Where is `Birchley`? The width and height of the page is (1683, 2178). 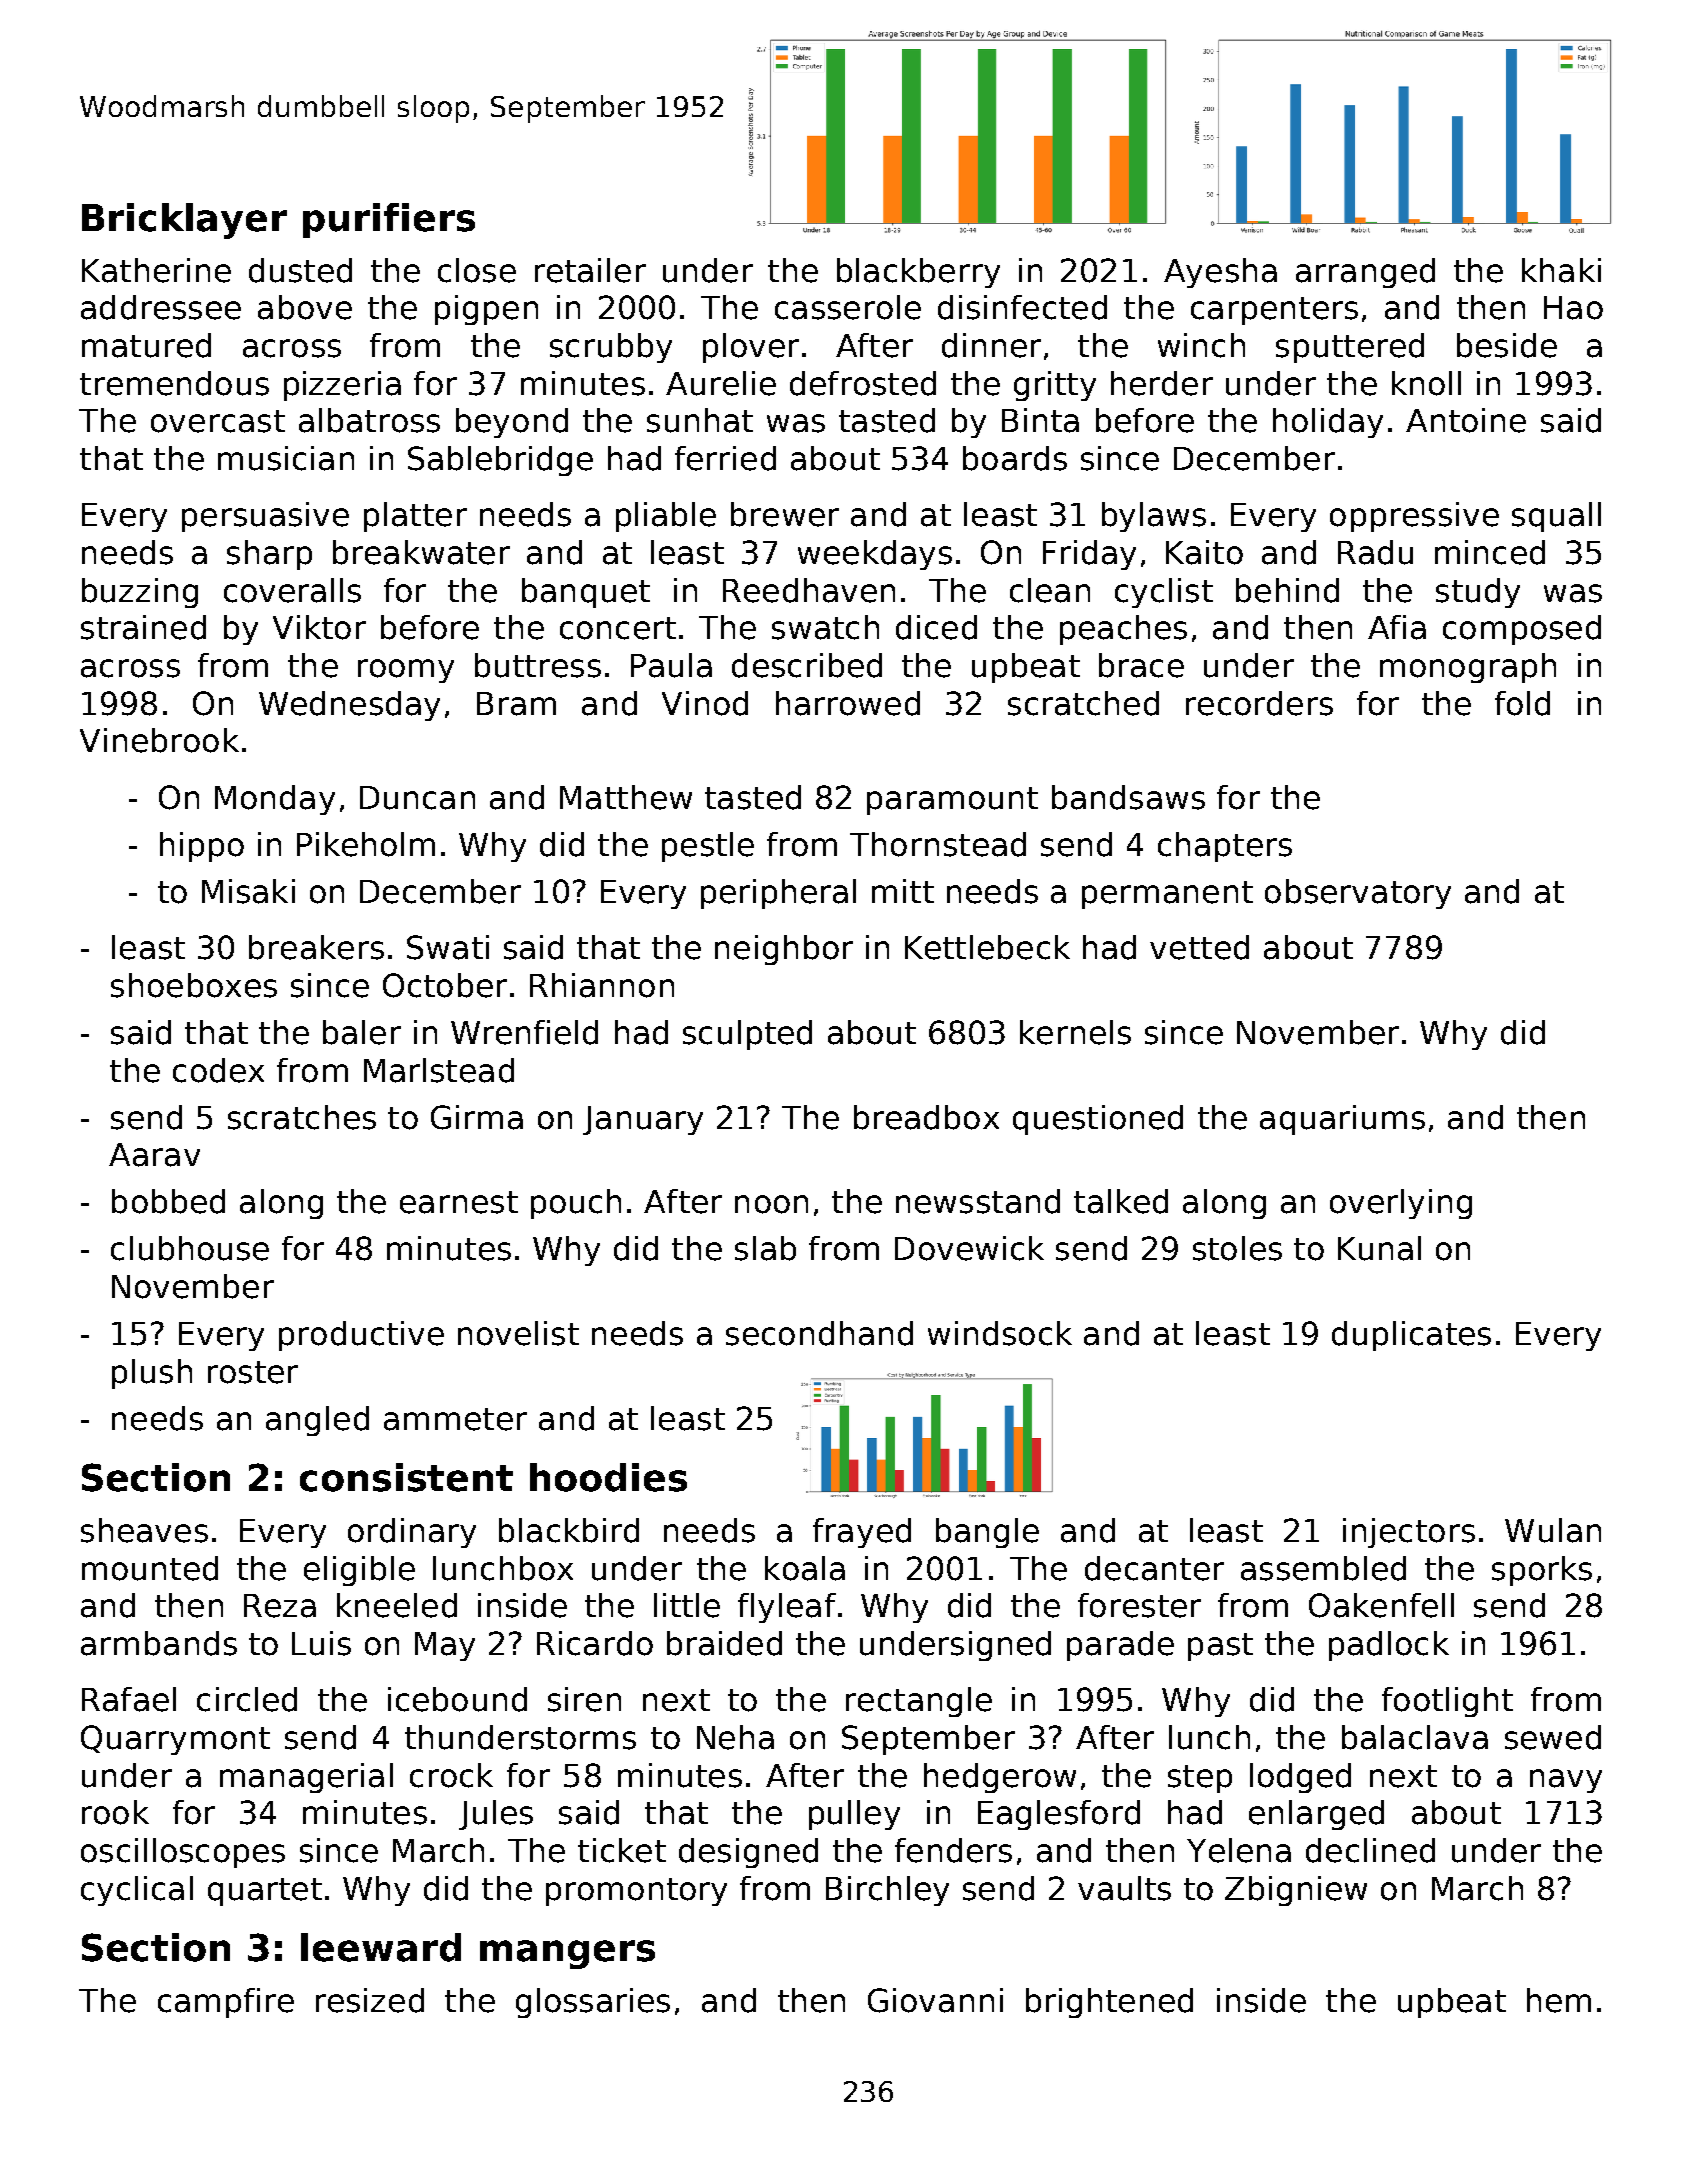 Birchley is located at coordinates (887, 1891).
